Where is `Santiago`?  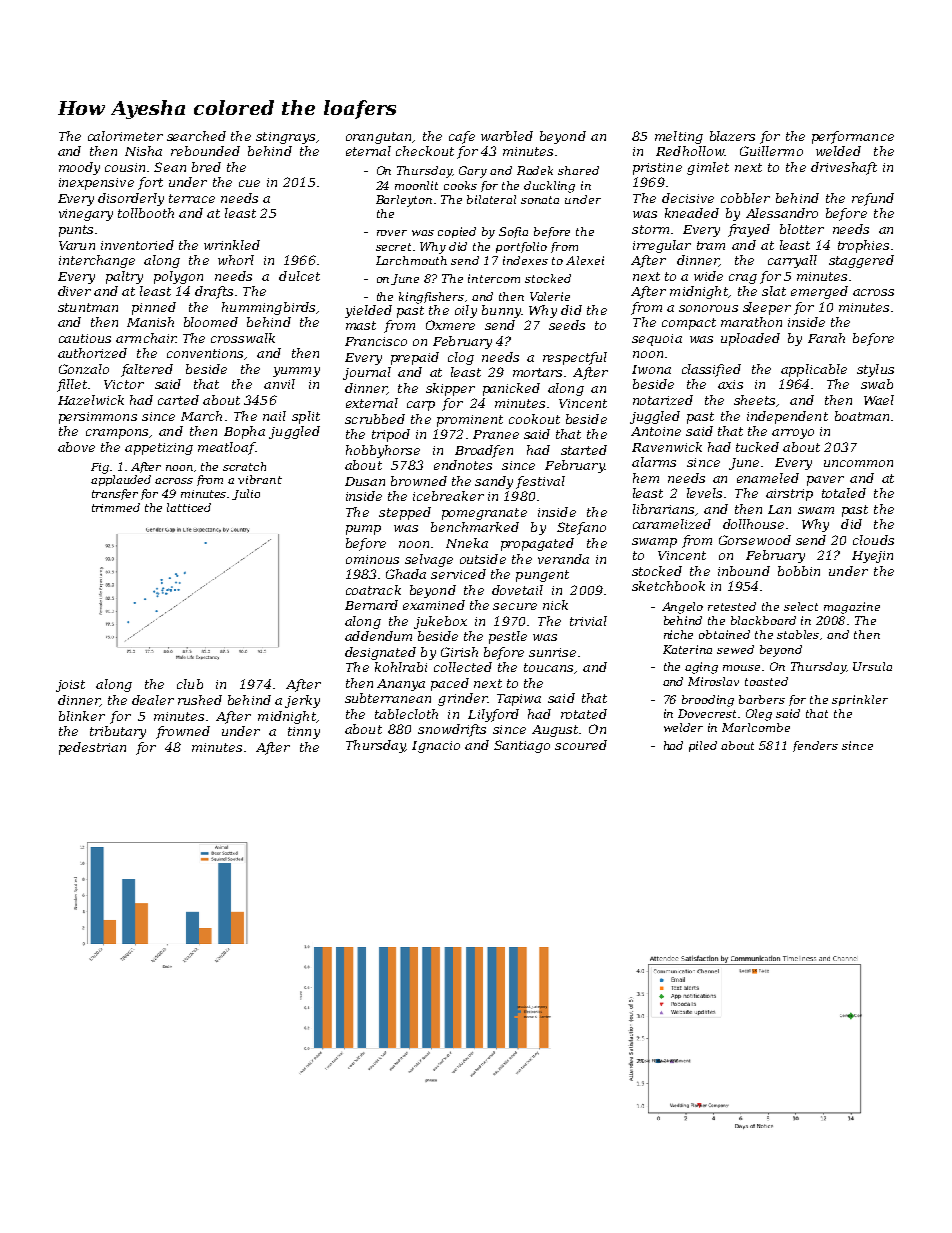 Santiago is located at coordinates (522, 746).
